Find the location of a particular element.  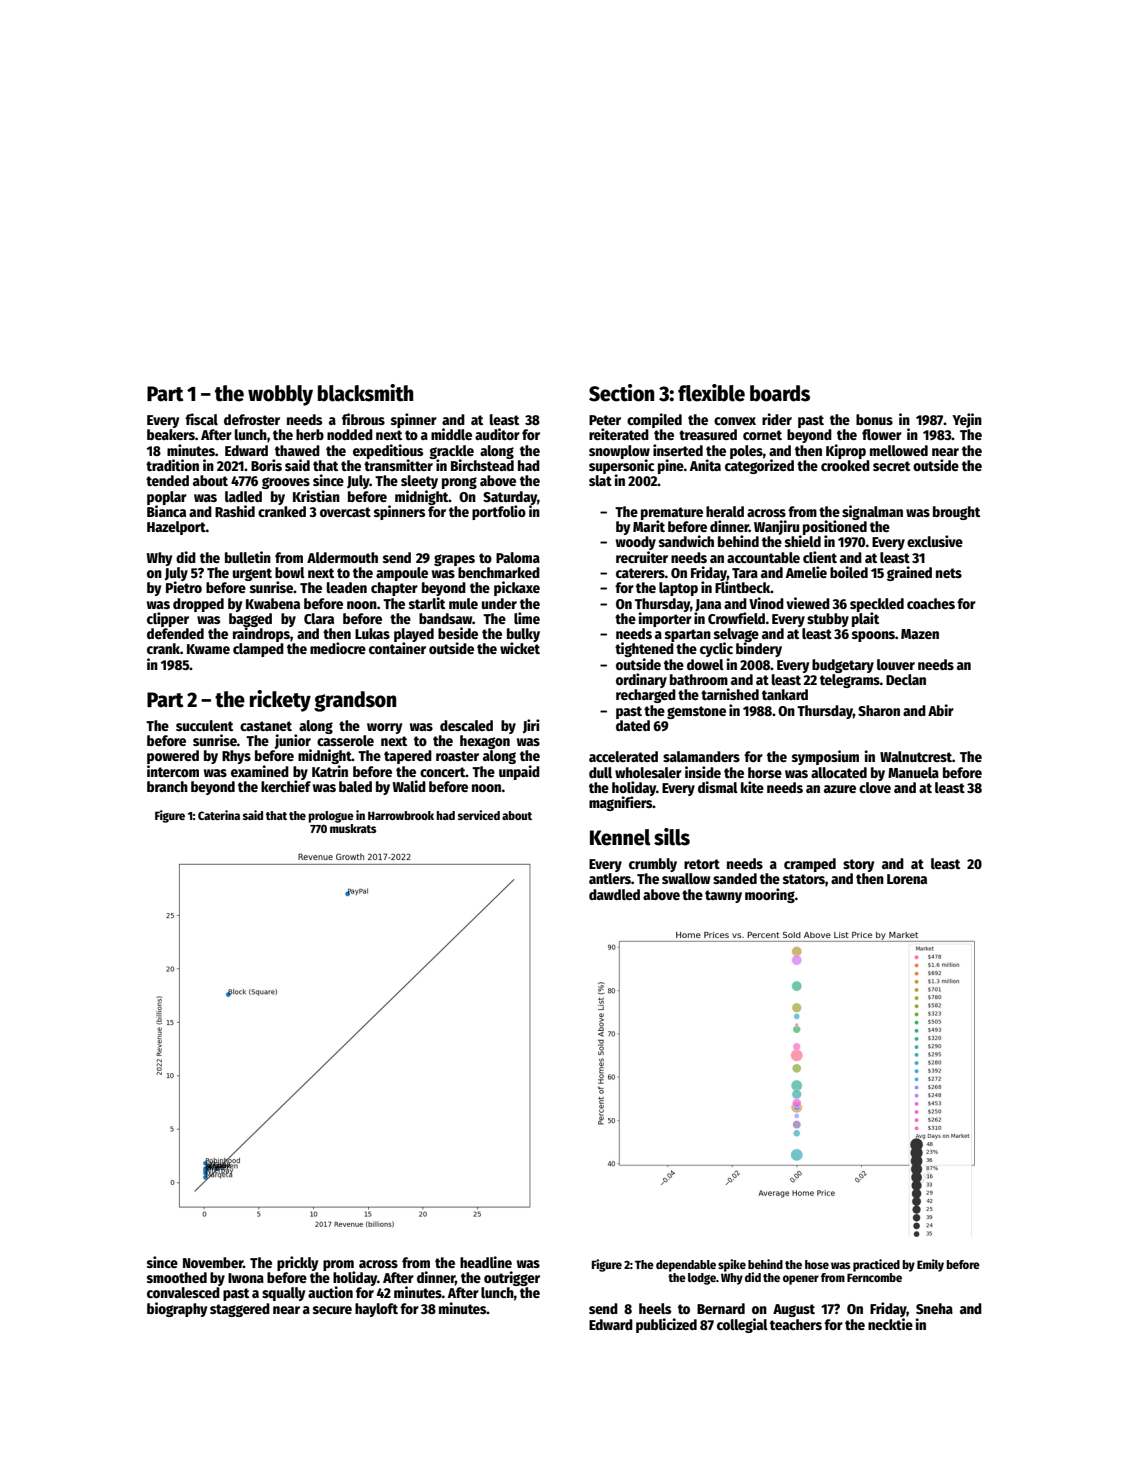

Caterina is located at coordinates (219, 815).
